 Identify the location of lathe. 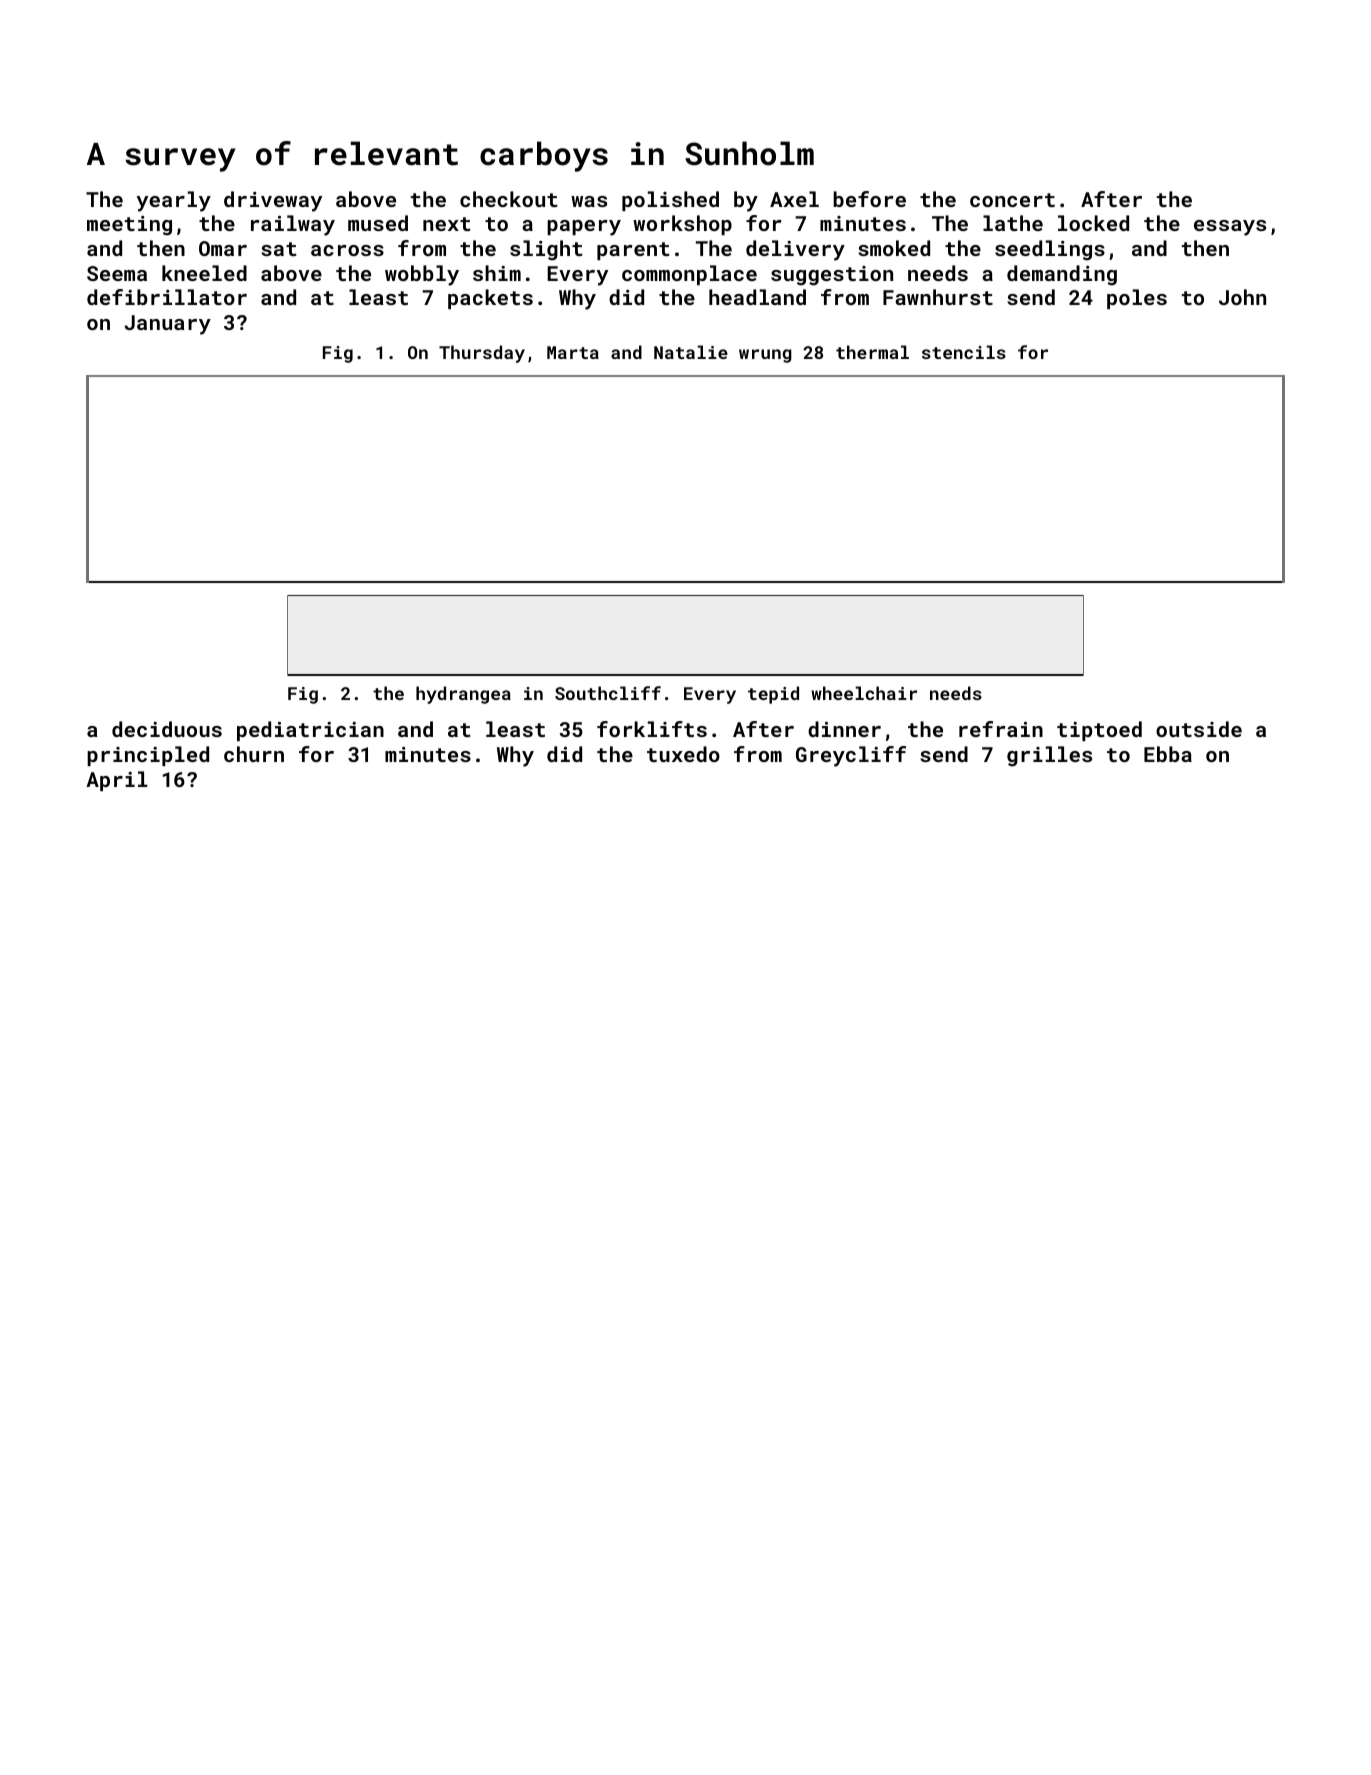
(1013, 223).
